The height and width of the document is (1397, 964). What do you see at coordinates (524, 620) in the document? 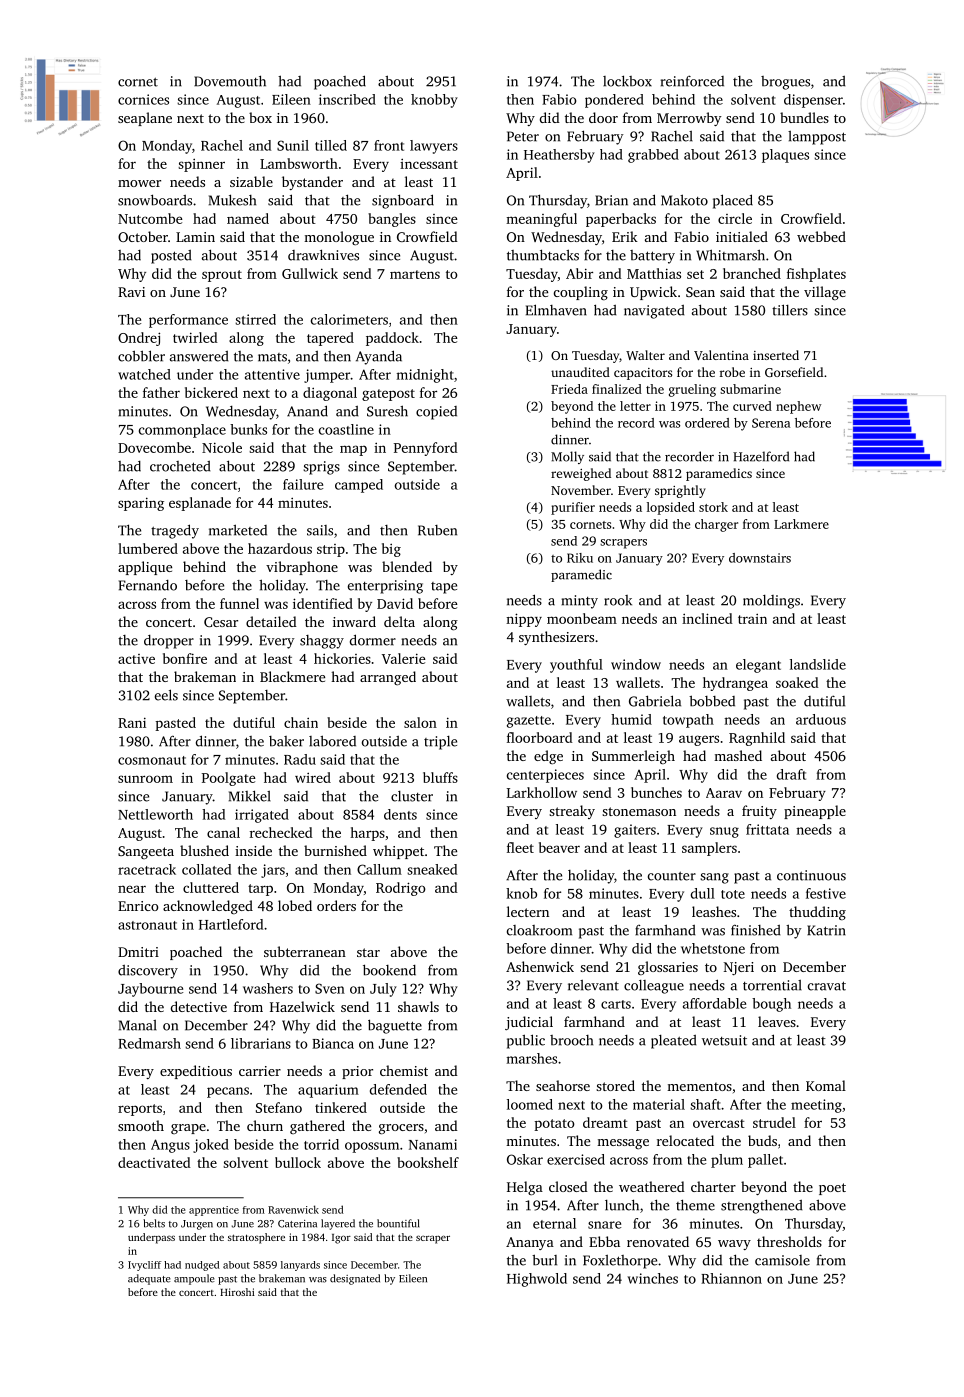
I see `nippy` at bounding box center [524, 620].
